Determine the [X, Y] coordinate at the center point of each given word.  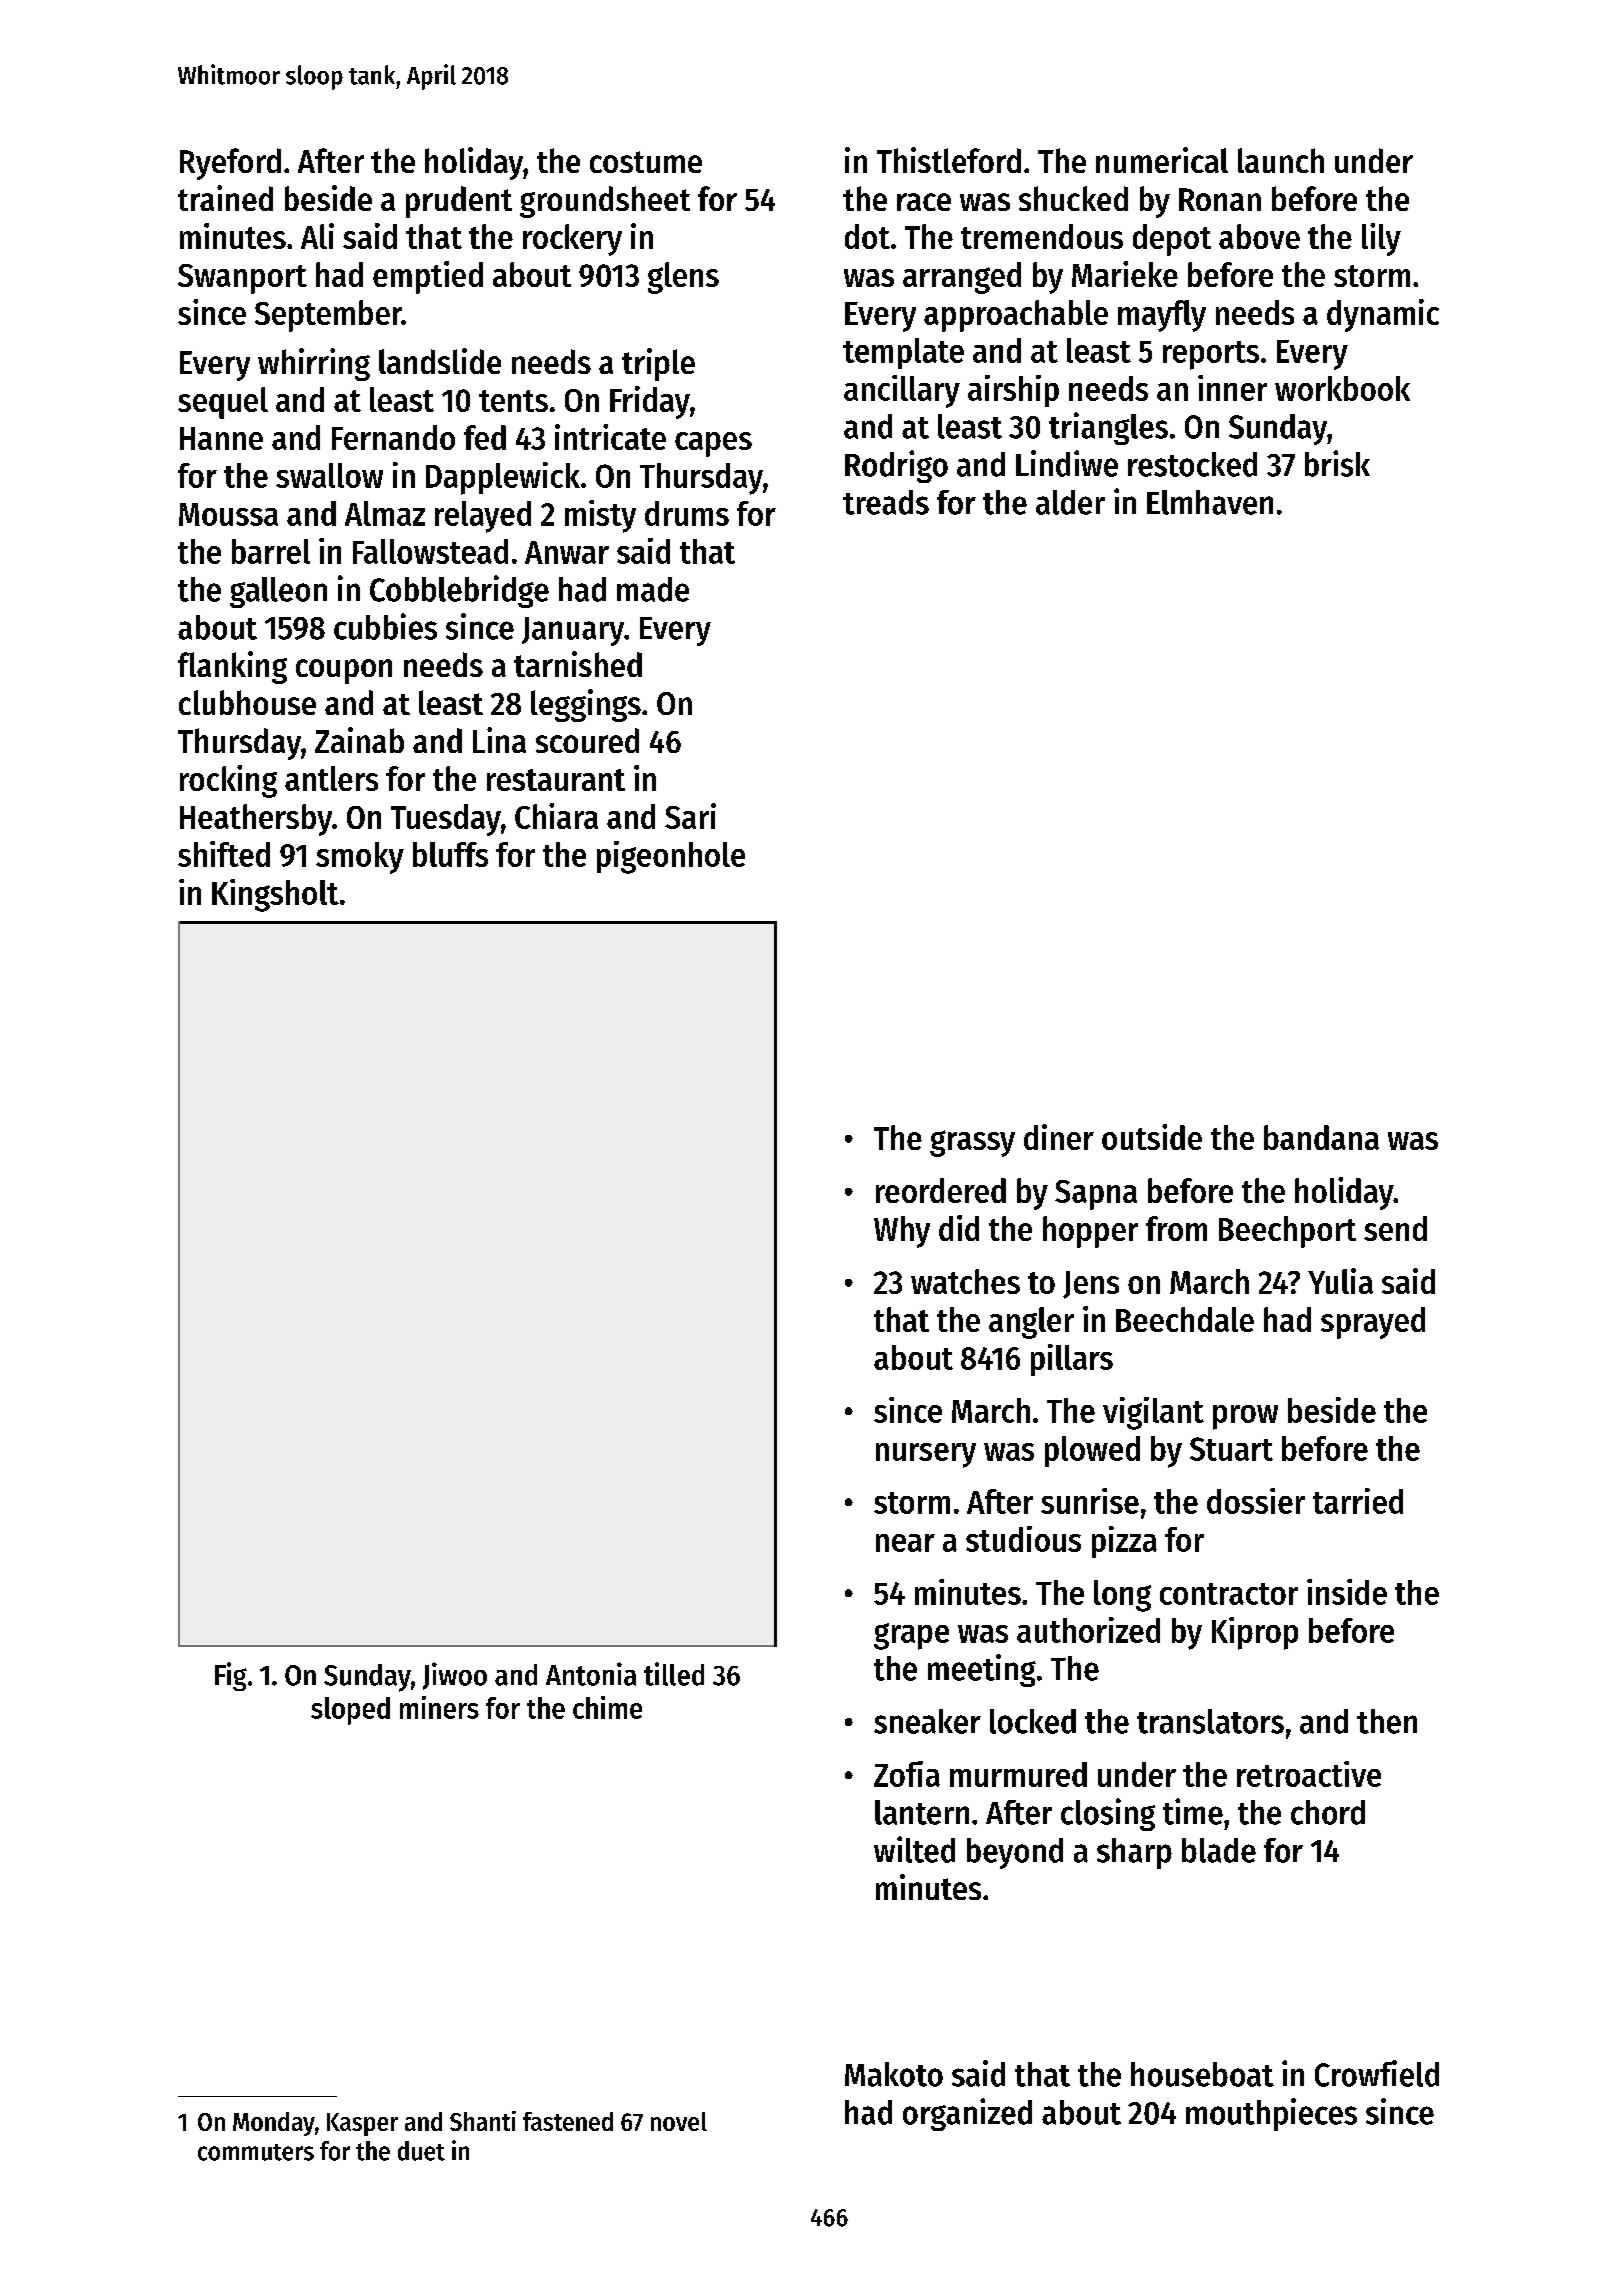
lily [1381, 239]
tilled [674, 1674]
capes [713, 444]
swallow [329, 475]
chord [1328, 1812]
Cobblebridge [459, 591]
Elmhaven [1210, 502]
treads [886, 502]
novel [679, 2121]
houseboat [1202, 2074]
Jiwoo [455, 1676]
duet [421, 2151]
